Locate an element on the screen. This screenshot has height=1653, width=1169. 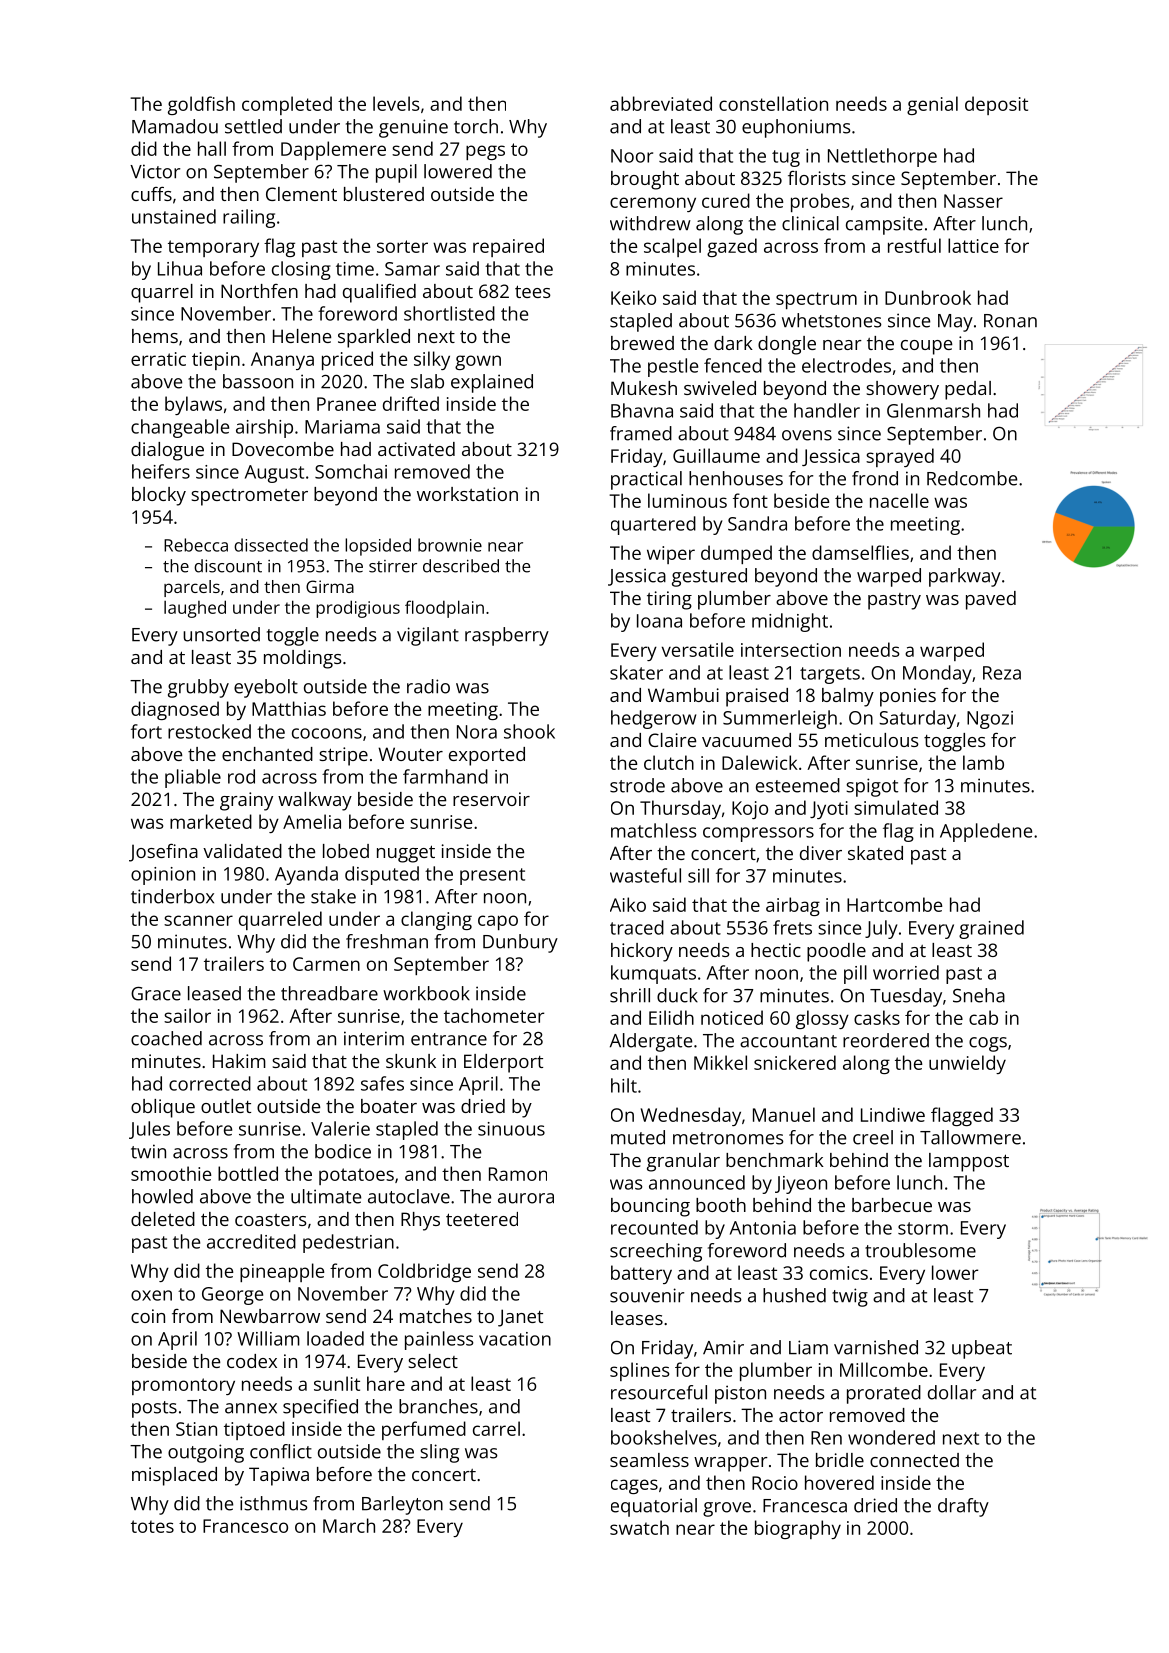
sinuous is located at coordinates (511, 1129).
